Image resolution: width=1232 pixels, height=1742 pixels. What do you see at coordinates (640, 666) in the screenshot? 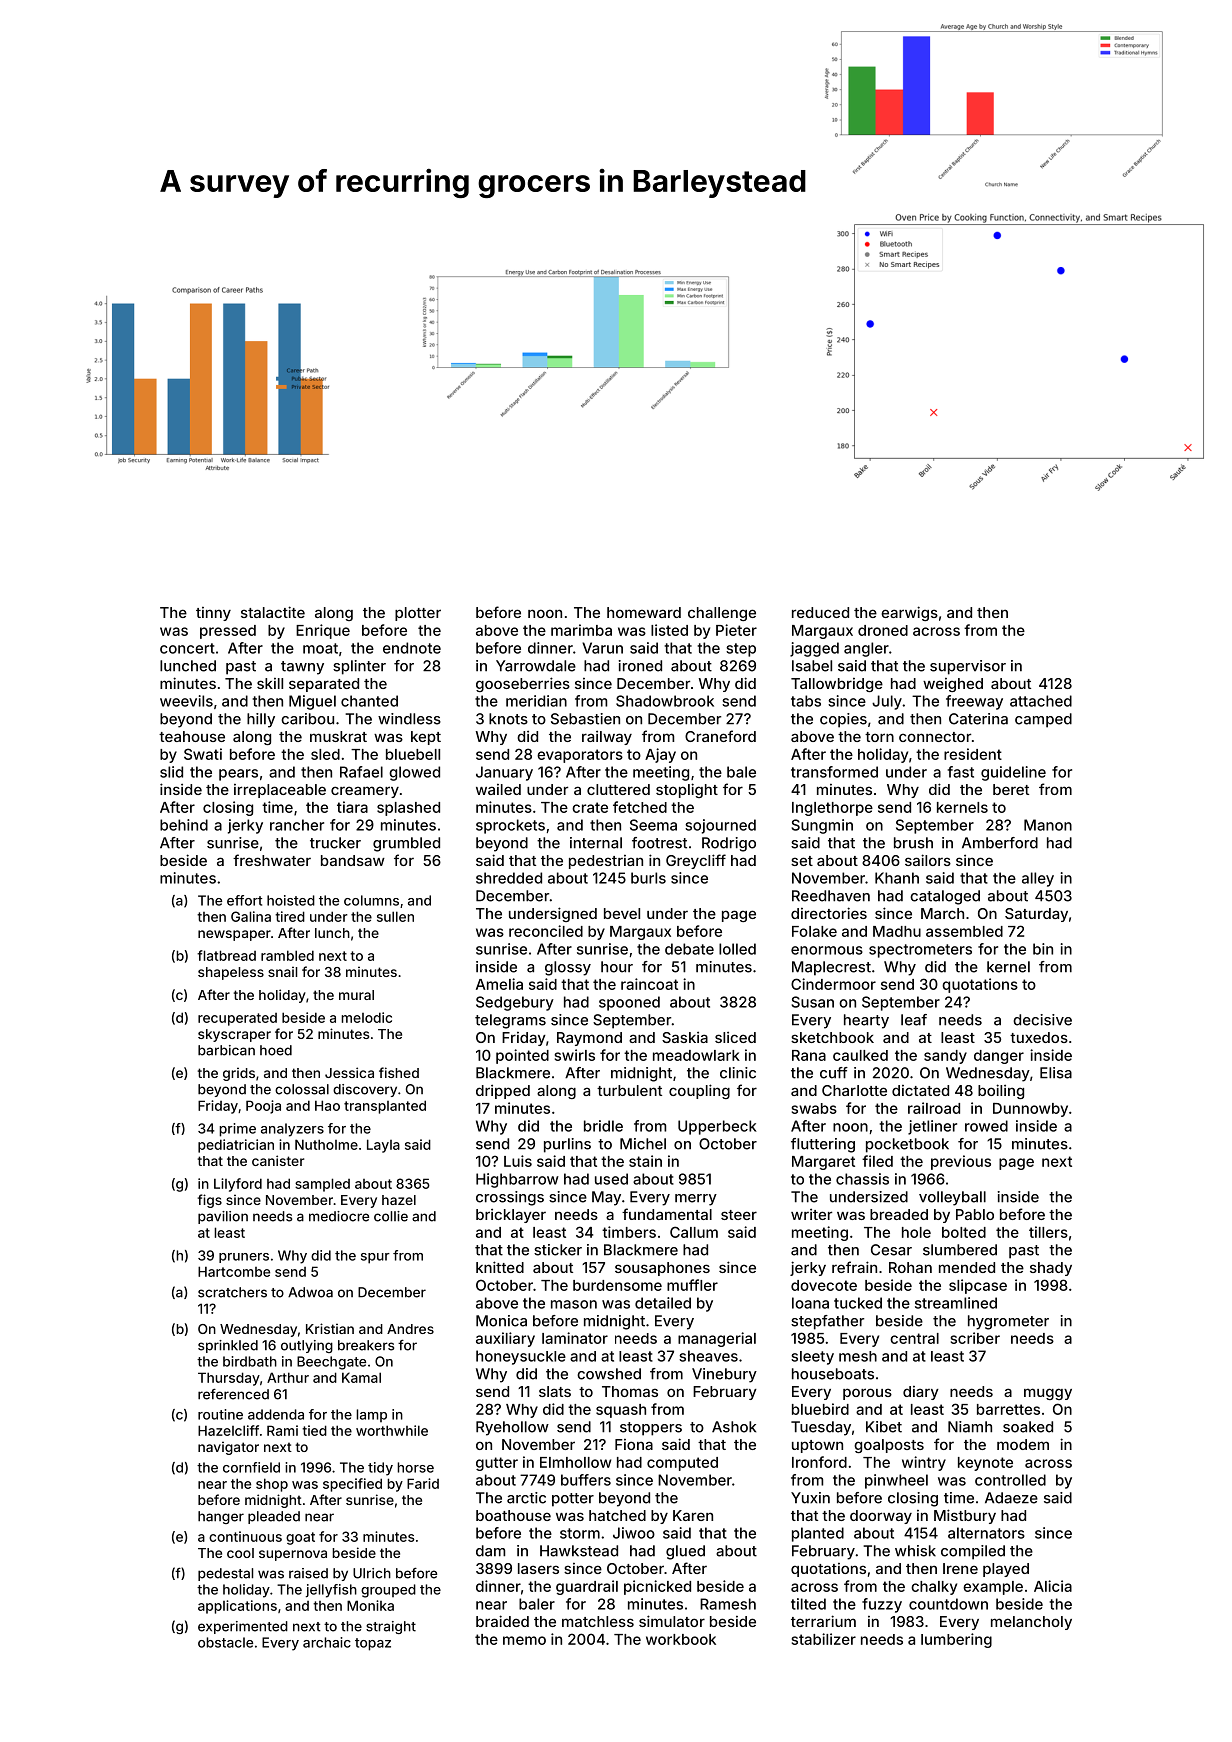
I see `ironed` at bounding box center [640, 666].
